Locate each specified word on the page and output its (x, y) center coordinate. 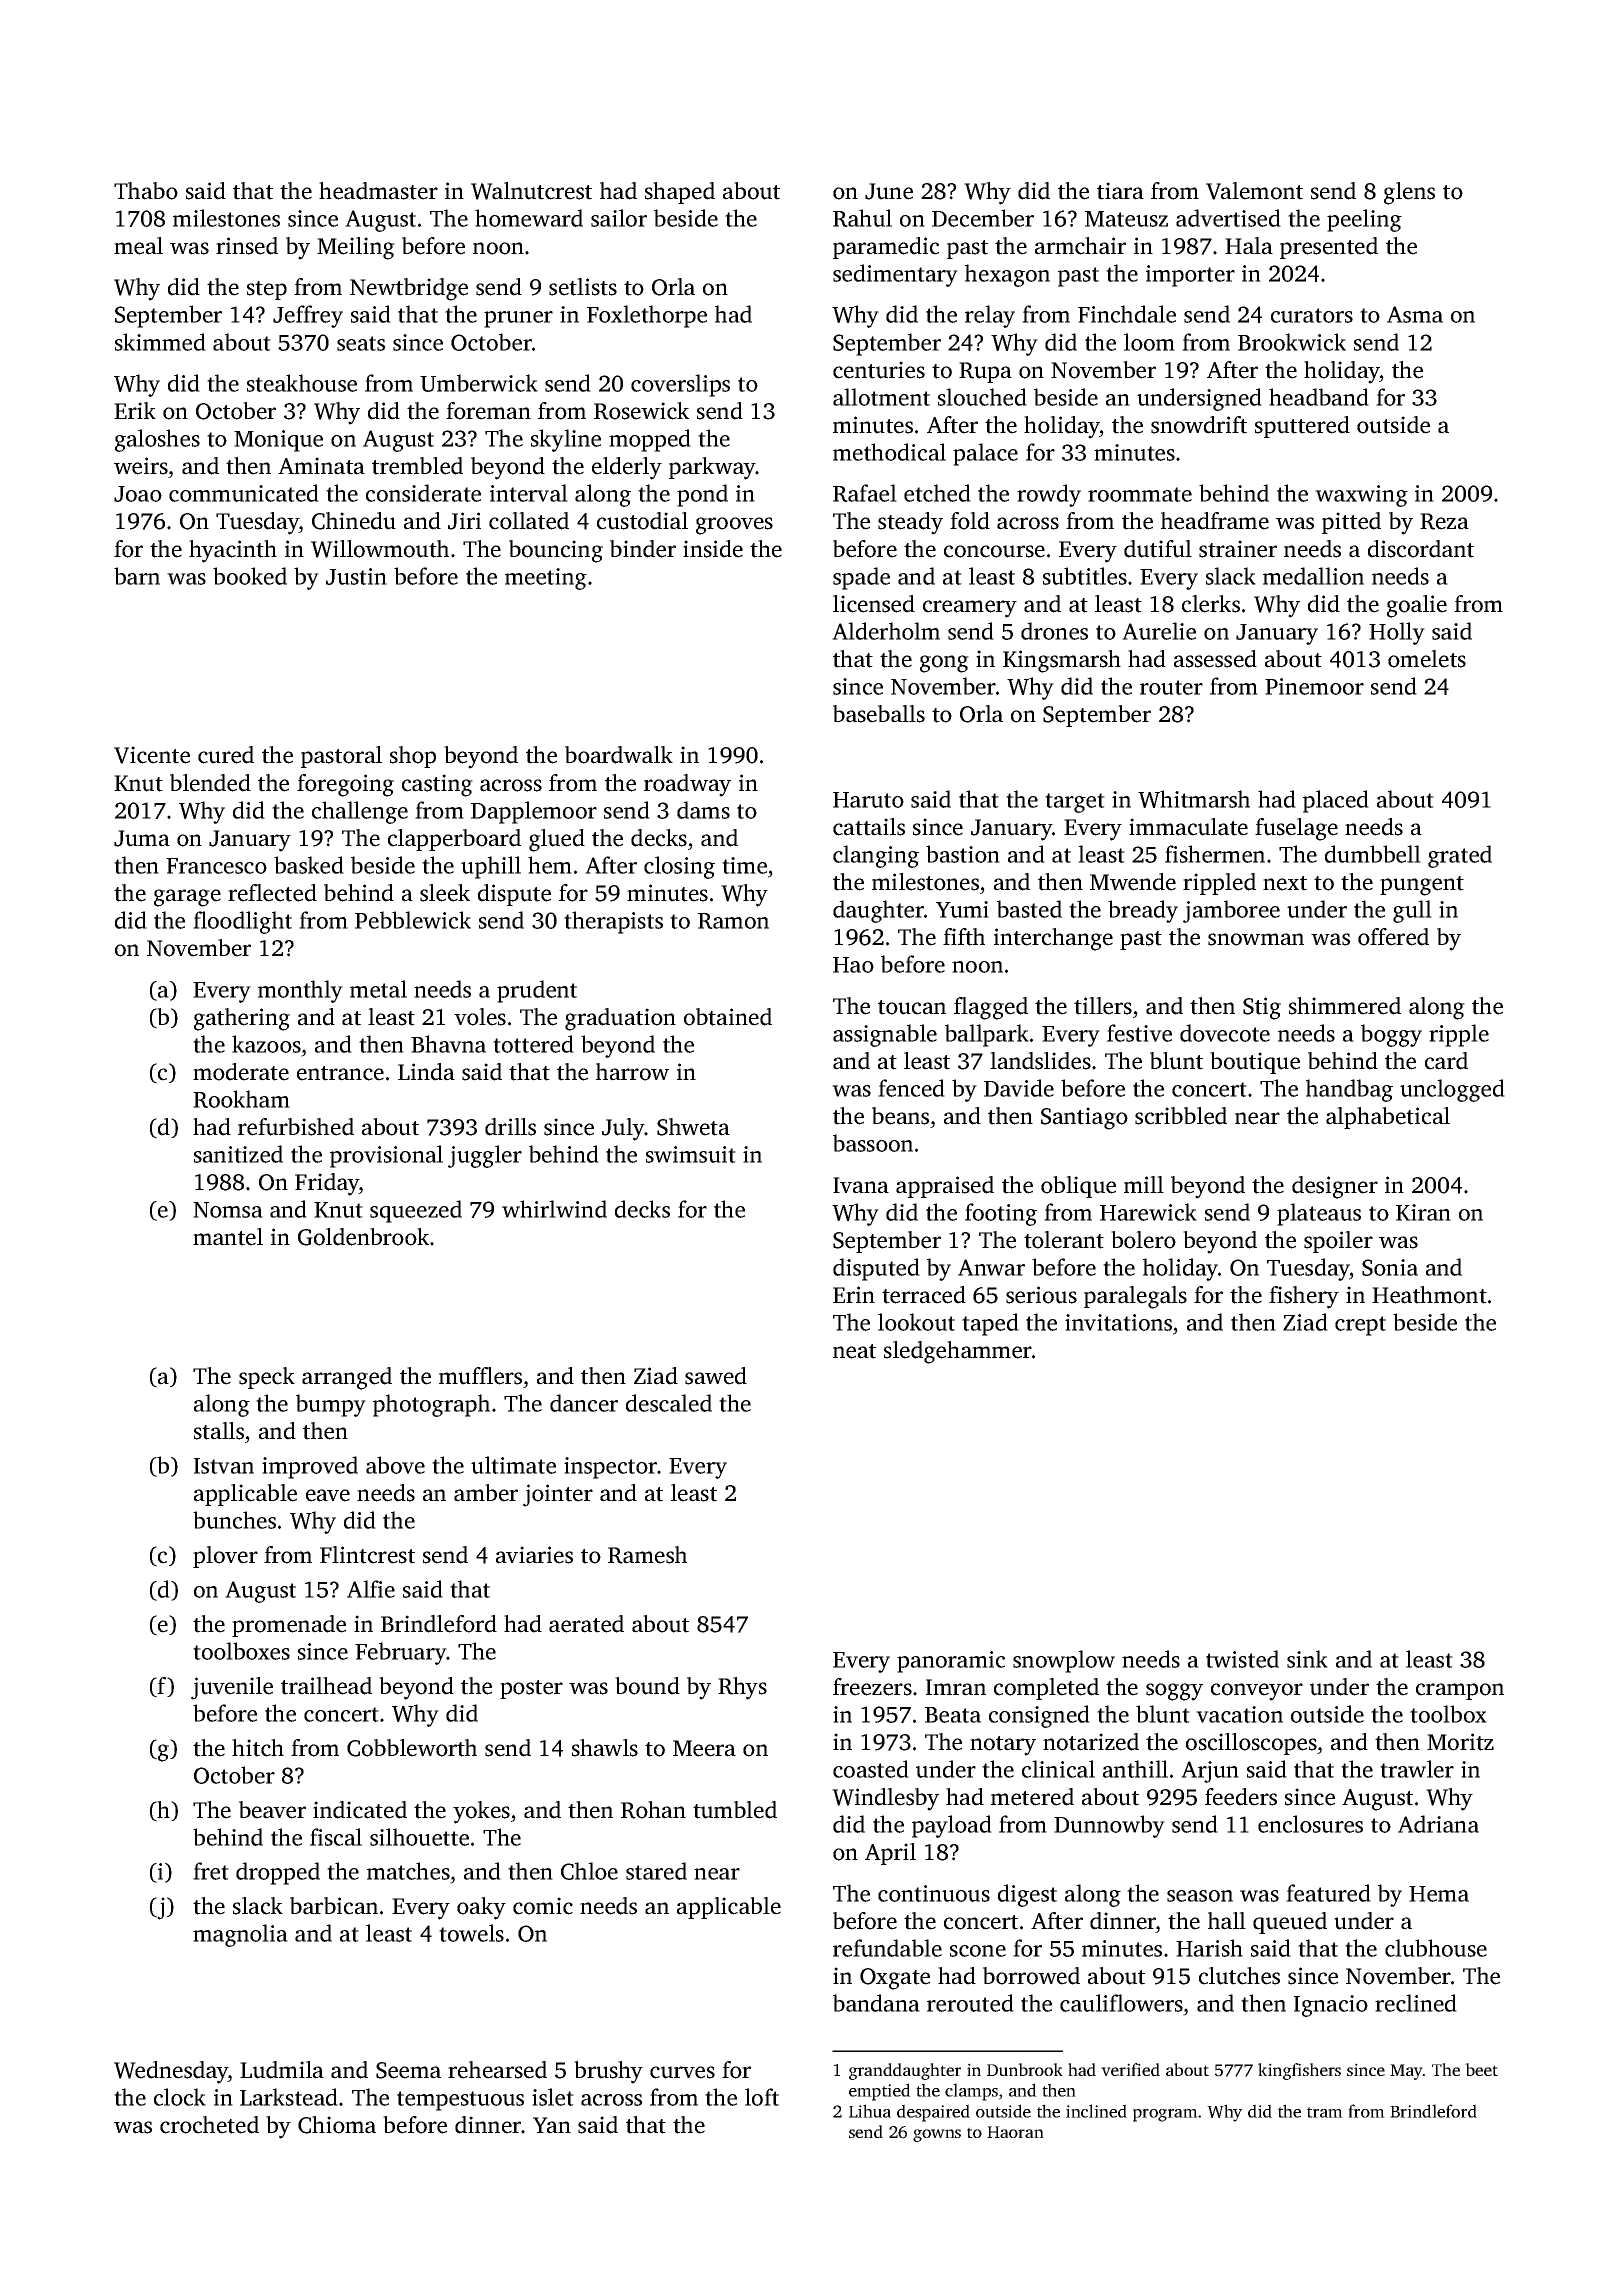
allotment (881, 397)
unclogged (1452, 1090)
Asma (1415, 314)
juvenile (232, 1688)
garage (187, 898)
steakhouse (302, 383)
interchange (1053, 939)
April (890, 1854)
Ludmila (282, 2070)
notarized (1091, 1742)
